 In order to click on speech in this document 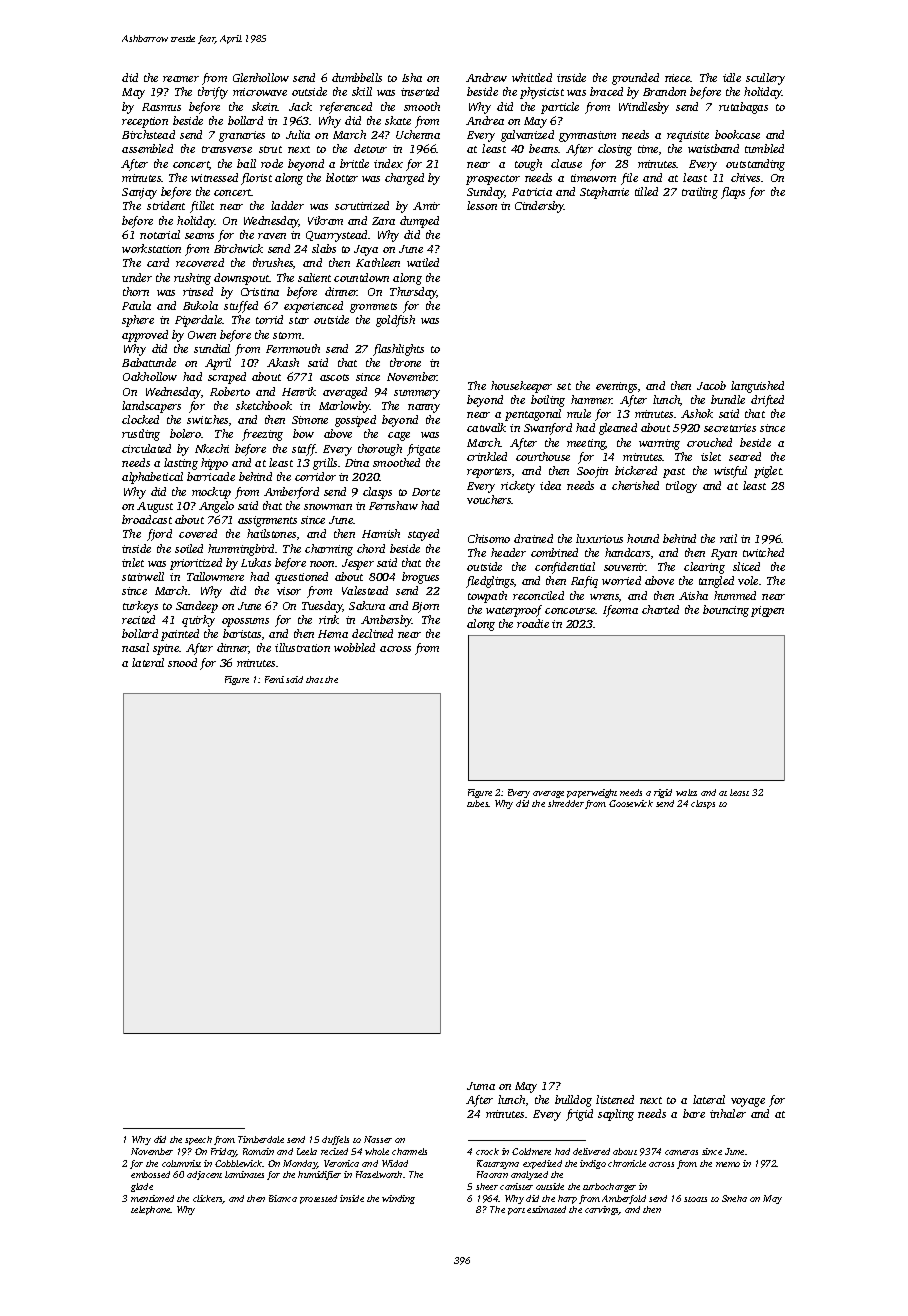, I will do `click(198, 1140)`.
